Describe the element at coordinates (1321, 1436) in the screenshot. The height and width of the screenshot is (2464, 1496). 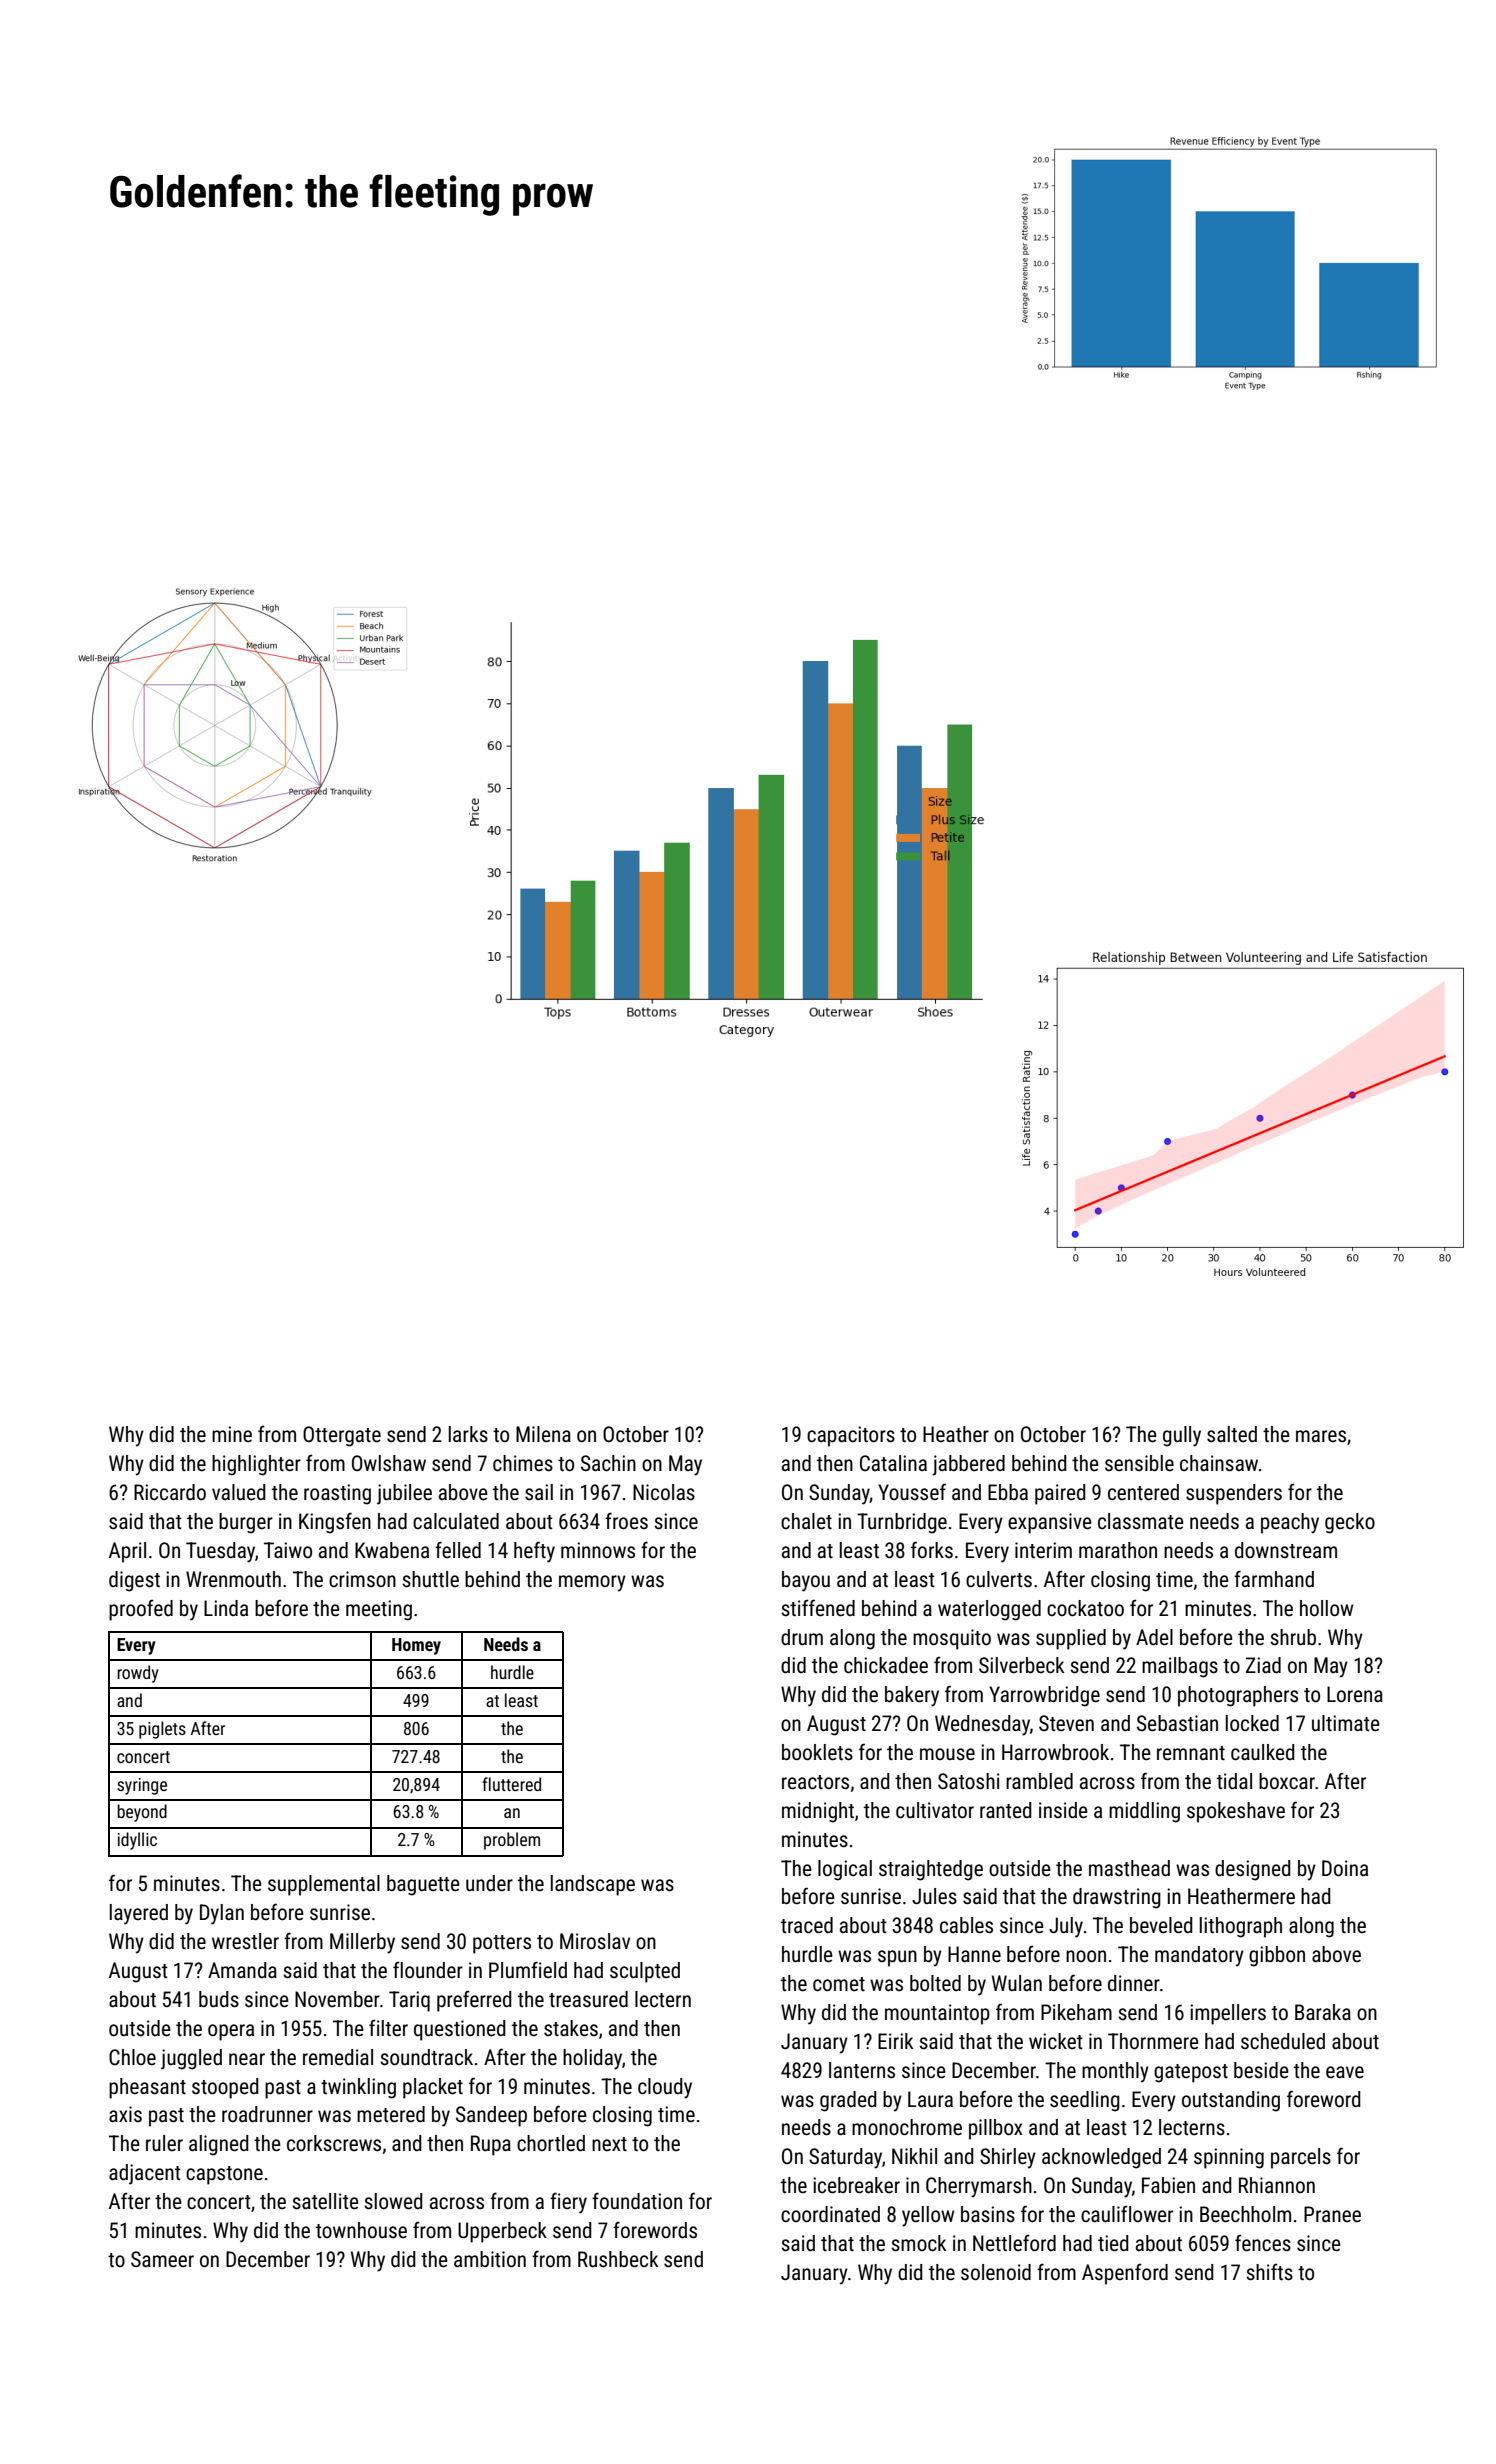
I see `mares` at that location.
